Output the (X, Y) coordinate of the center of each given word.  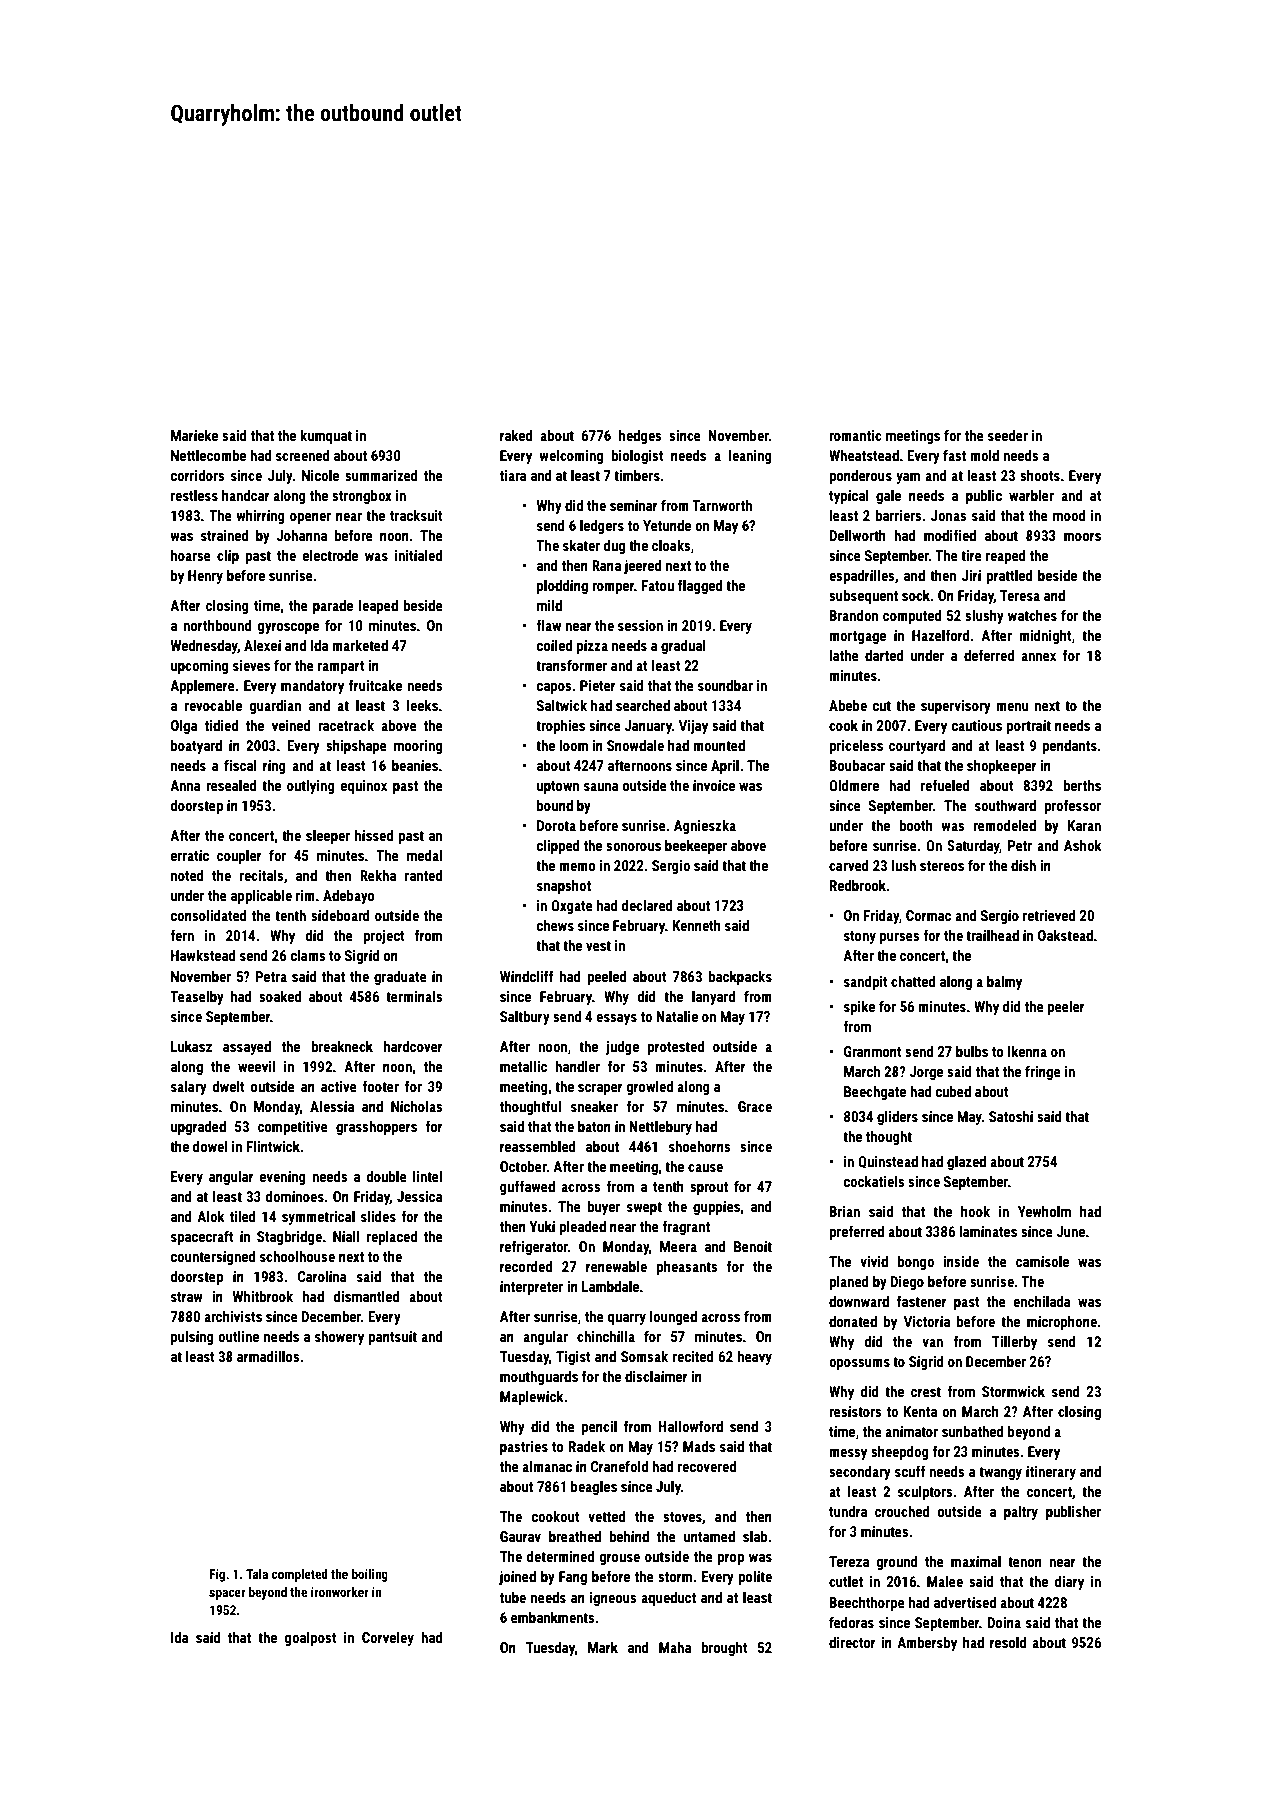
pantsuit (392, 1338)
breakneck (342, 1046)
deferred (989, 655)
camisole (1042, 1261)
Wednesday (204, 647)
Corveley (388, 1639)
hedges (640, 437)
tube (513, 1597)
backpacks (740, 978)
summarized (381, 475)
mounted (719, 745)
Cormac (928, 915)
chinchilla (606, 1336)
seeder (1008, 435)
